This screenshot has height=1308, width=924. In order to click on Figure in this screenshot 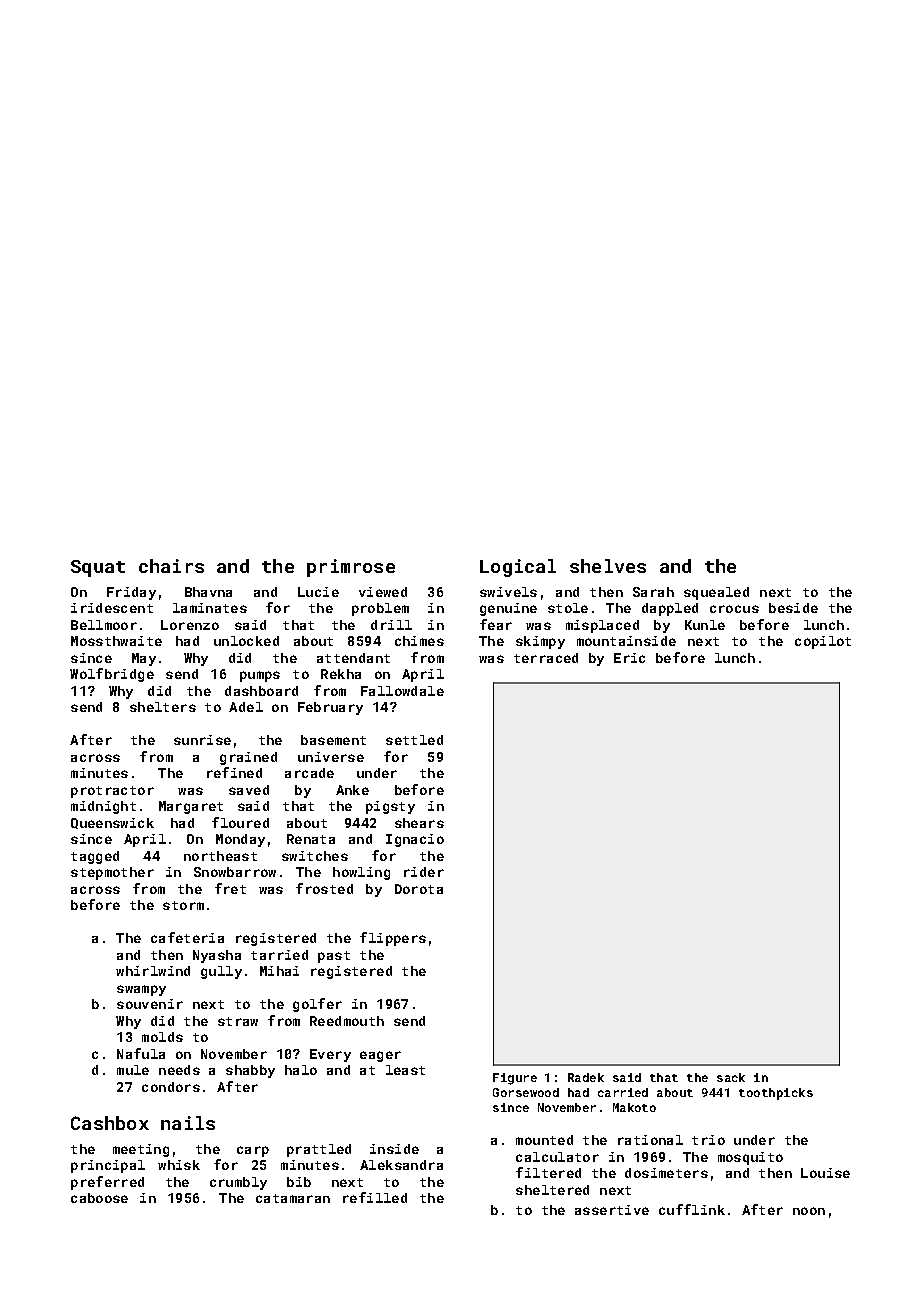, I will do `click(515, 1079)`.
